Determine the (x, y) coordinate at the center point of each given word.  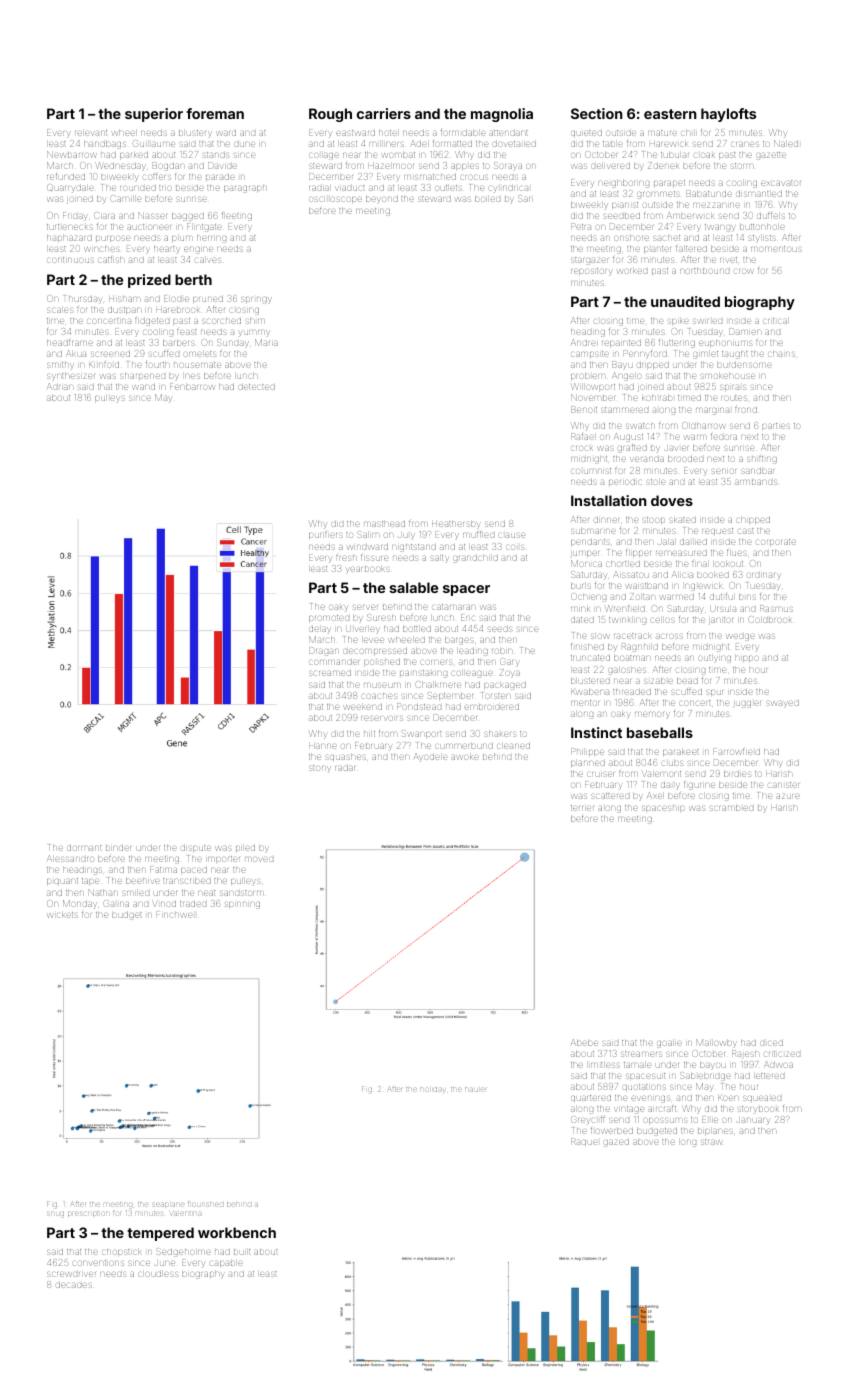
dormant (84, 848)
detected (257, 387)
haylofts (728, 115)
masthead (384, 524)
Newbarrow (71, 154)
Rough (330, 115)
